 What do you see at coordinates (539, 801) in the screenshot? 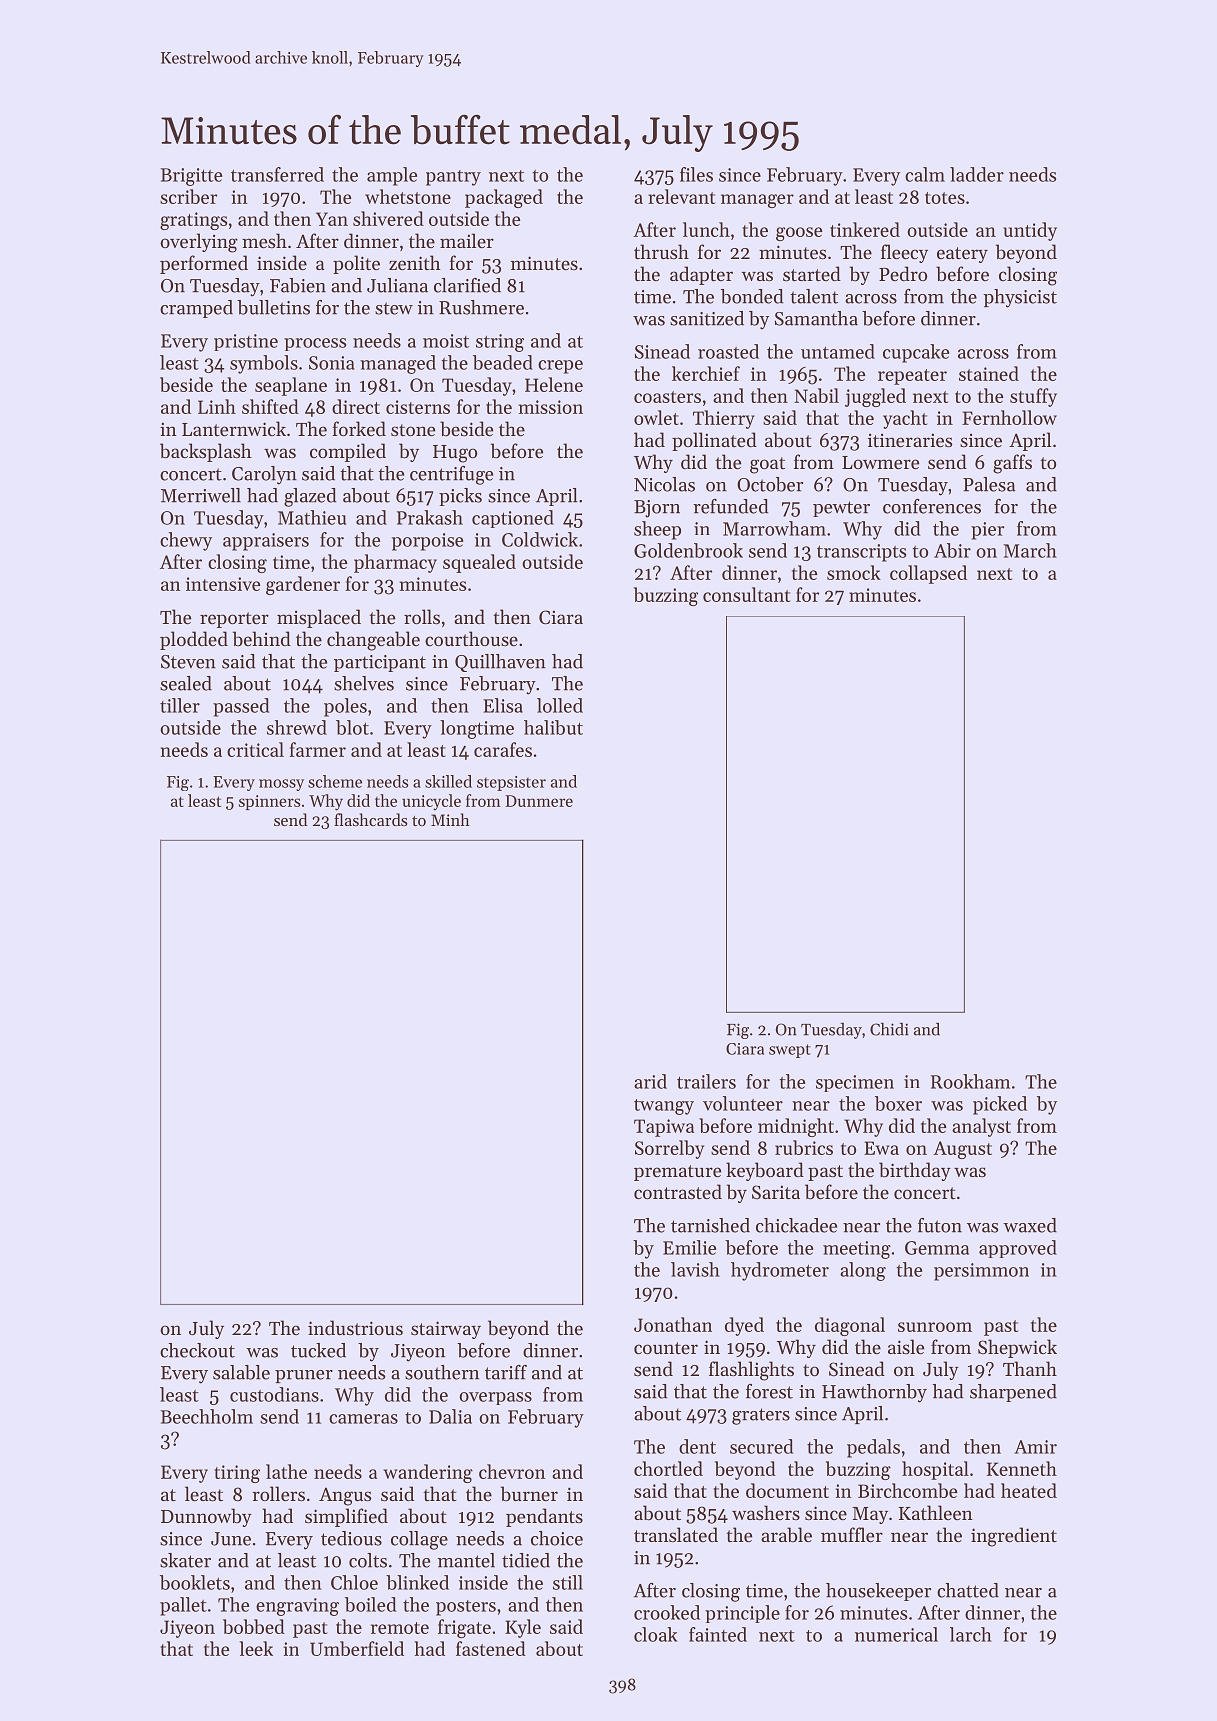
I see `Dunmere` at bounding box center [539, 801].
